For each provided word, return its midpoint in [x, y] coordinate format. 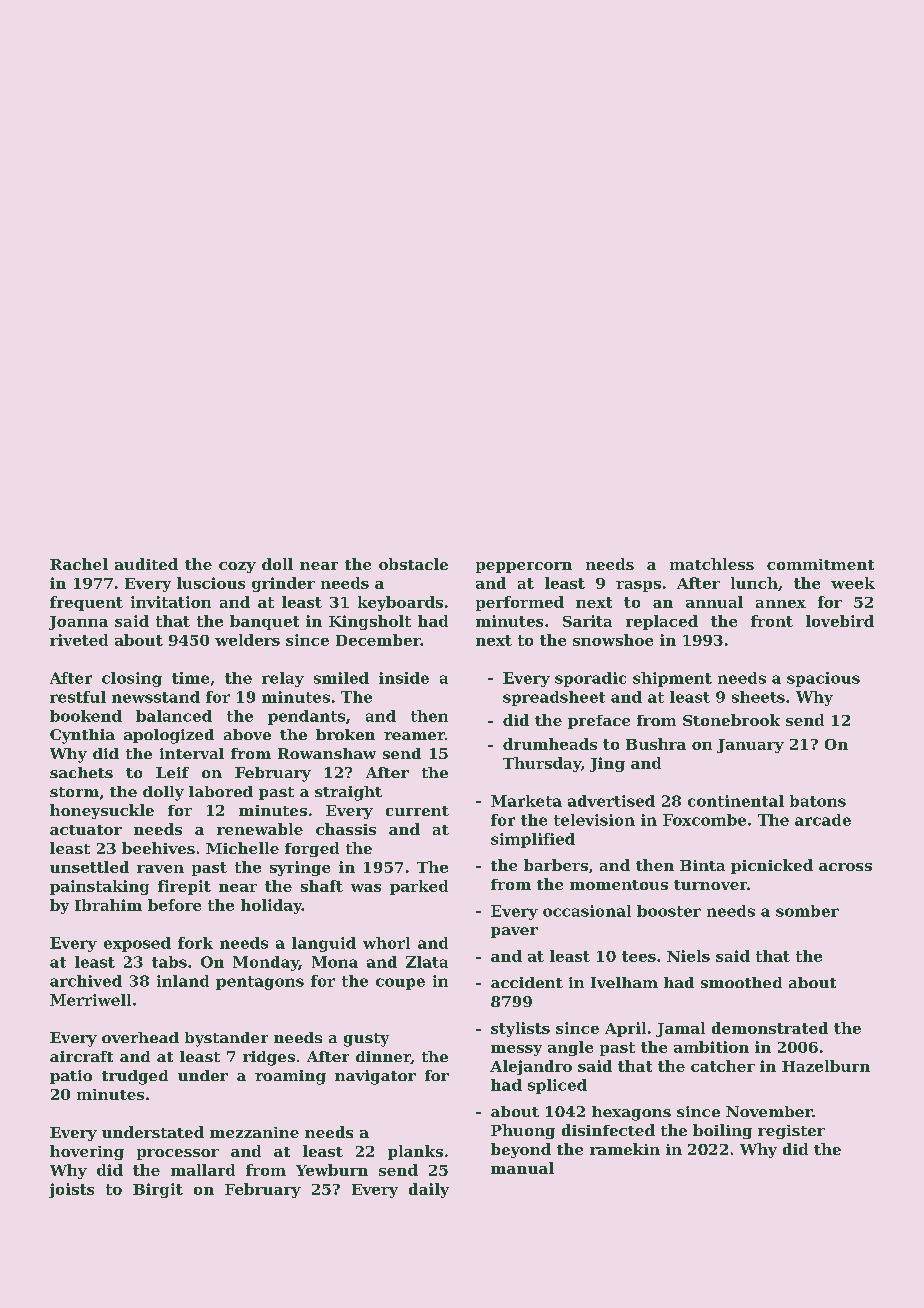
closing [132, 679]
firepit [184, 887]
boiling [722, 1131]
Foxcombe [704, 820]
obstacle [413, 564]
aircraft [81, 1056]
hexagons [631, 1113]
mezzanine [254, 1132]
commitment [820, 564]
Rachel [79, 564]
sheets [758, 697]
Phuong [523, 1131]
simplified [533, 840]
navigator [375, 1077]
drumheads [550, 744]
